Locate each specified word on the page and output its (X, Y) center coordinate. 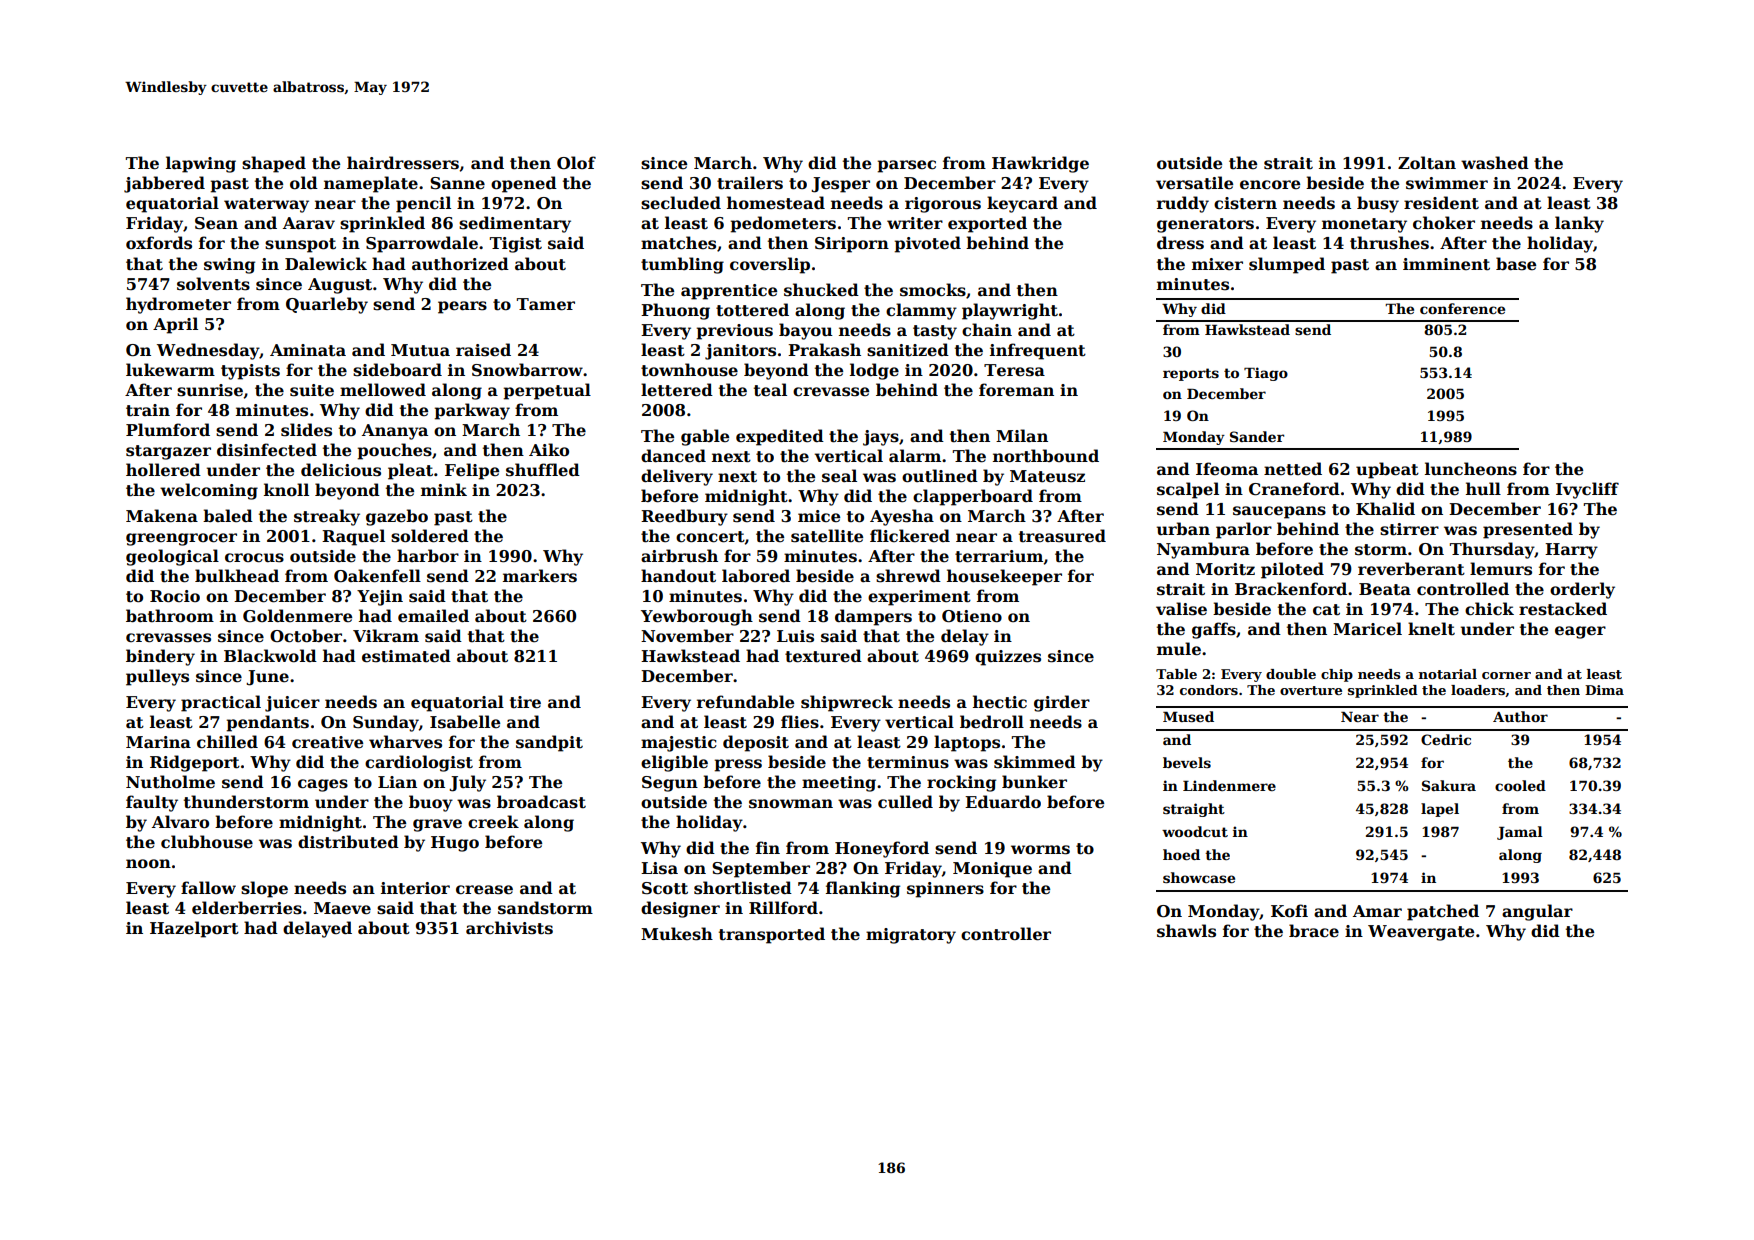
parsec (906, 166)
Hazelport (194, 929)
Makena (162, 516)
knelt (1431, 629)
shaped (274, 164)
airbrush (679, 556)
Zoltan (1427, 163)
